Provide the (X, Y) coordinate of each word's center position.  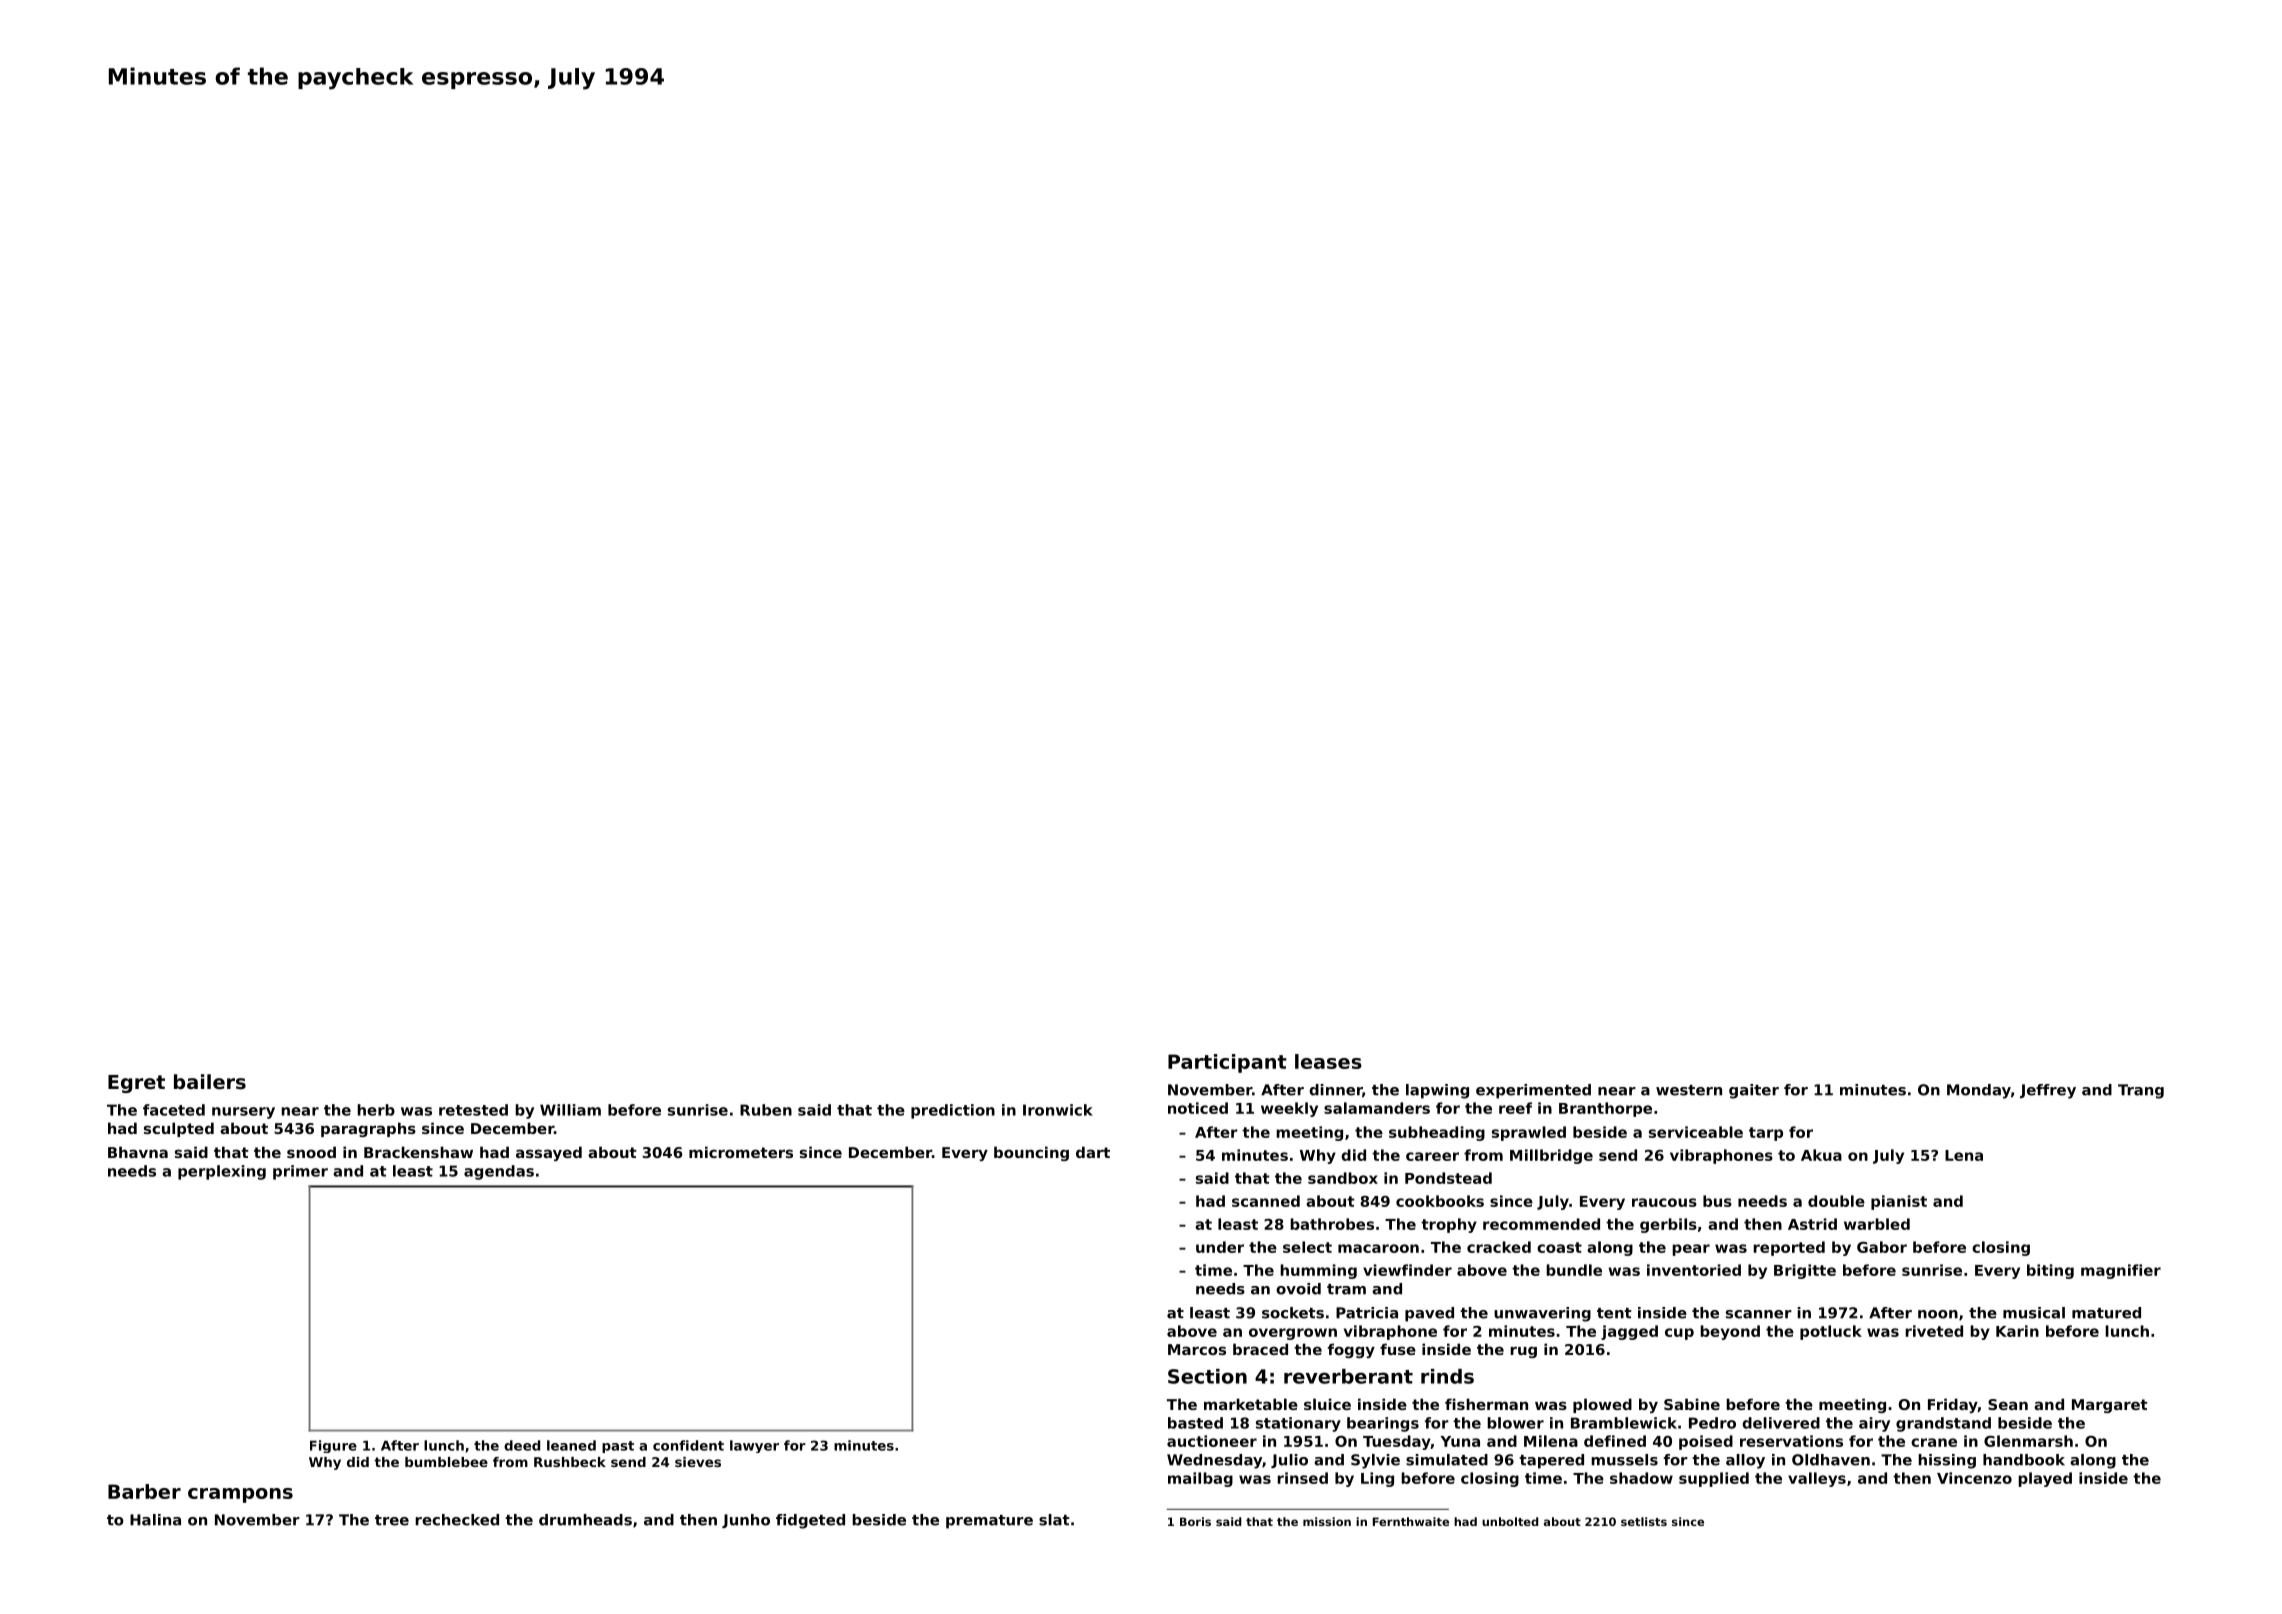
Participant (1227, 1063)
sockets (1293, 1313)
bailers (210, 1082)
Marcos (1197, 1349)
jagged (1629, 1332)
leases (1328, 1061)
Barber (144, 1491)
